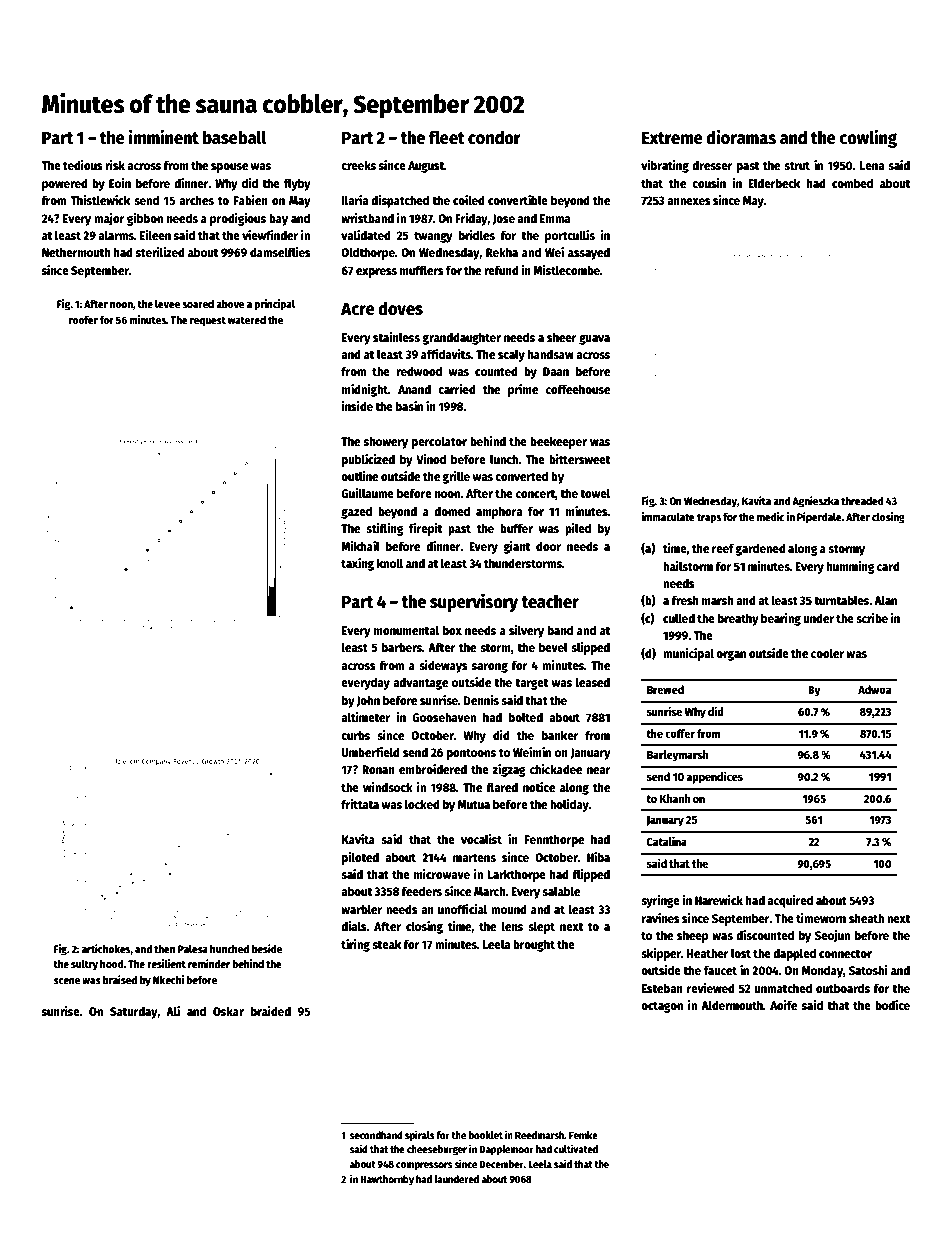 The image size is (952, 1233). Describe the element at coordinates (576, 1148) in the image. I see `cultivated` at that location.
